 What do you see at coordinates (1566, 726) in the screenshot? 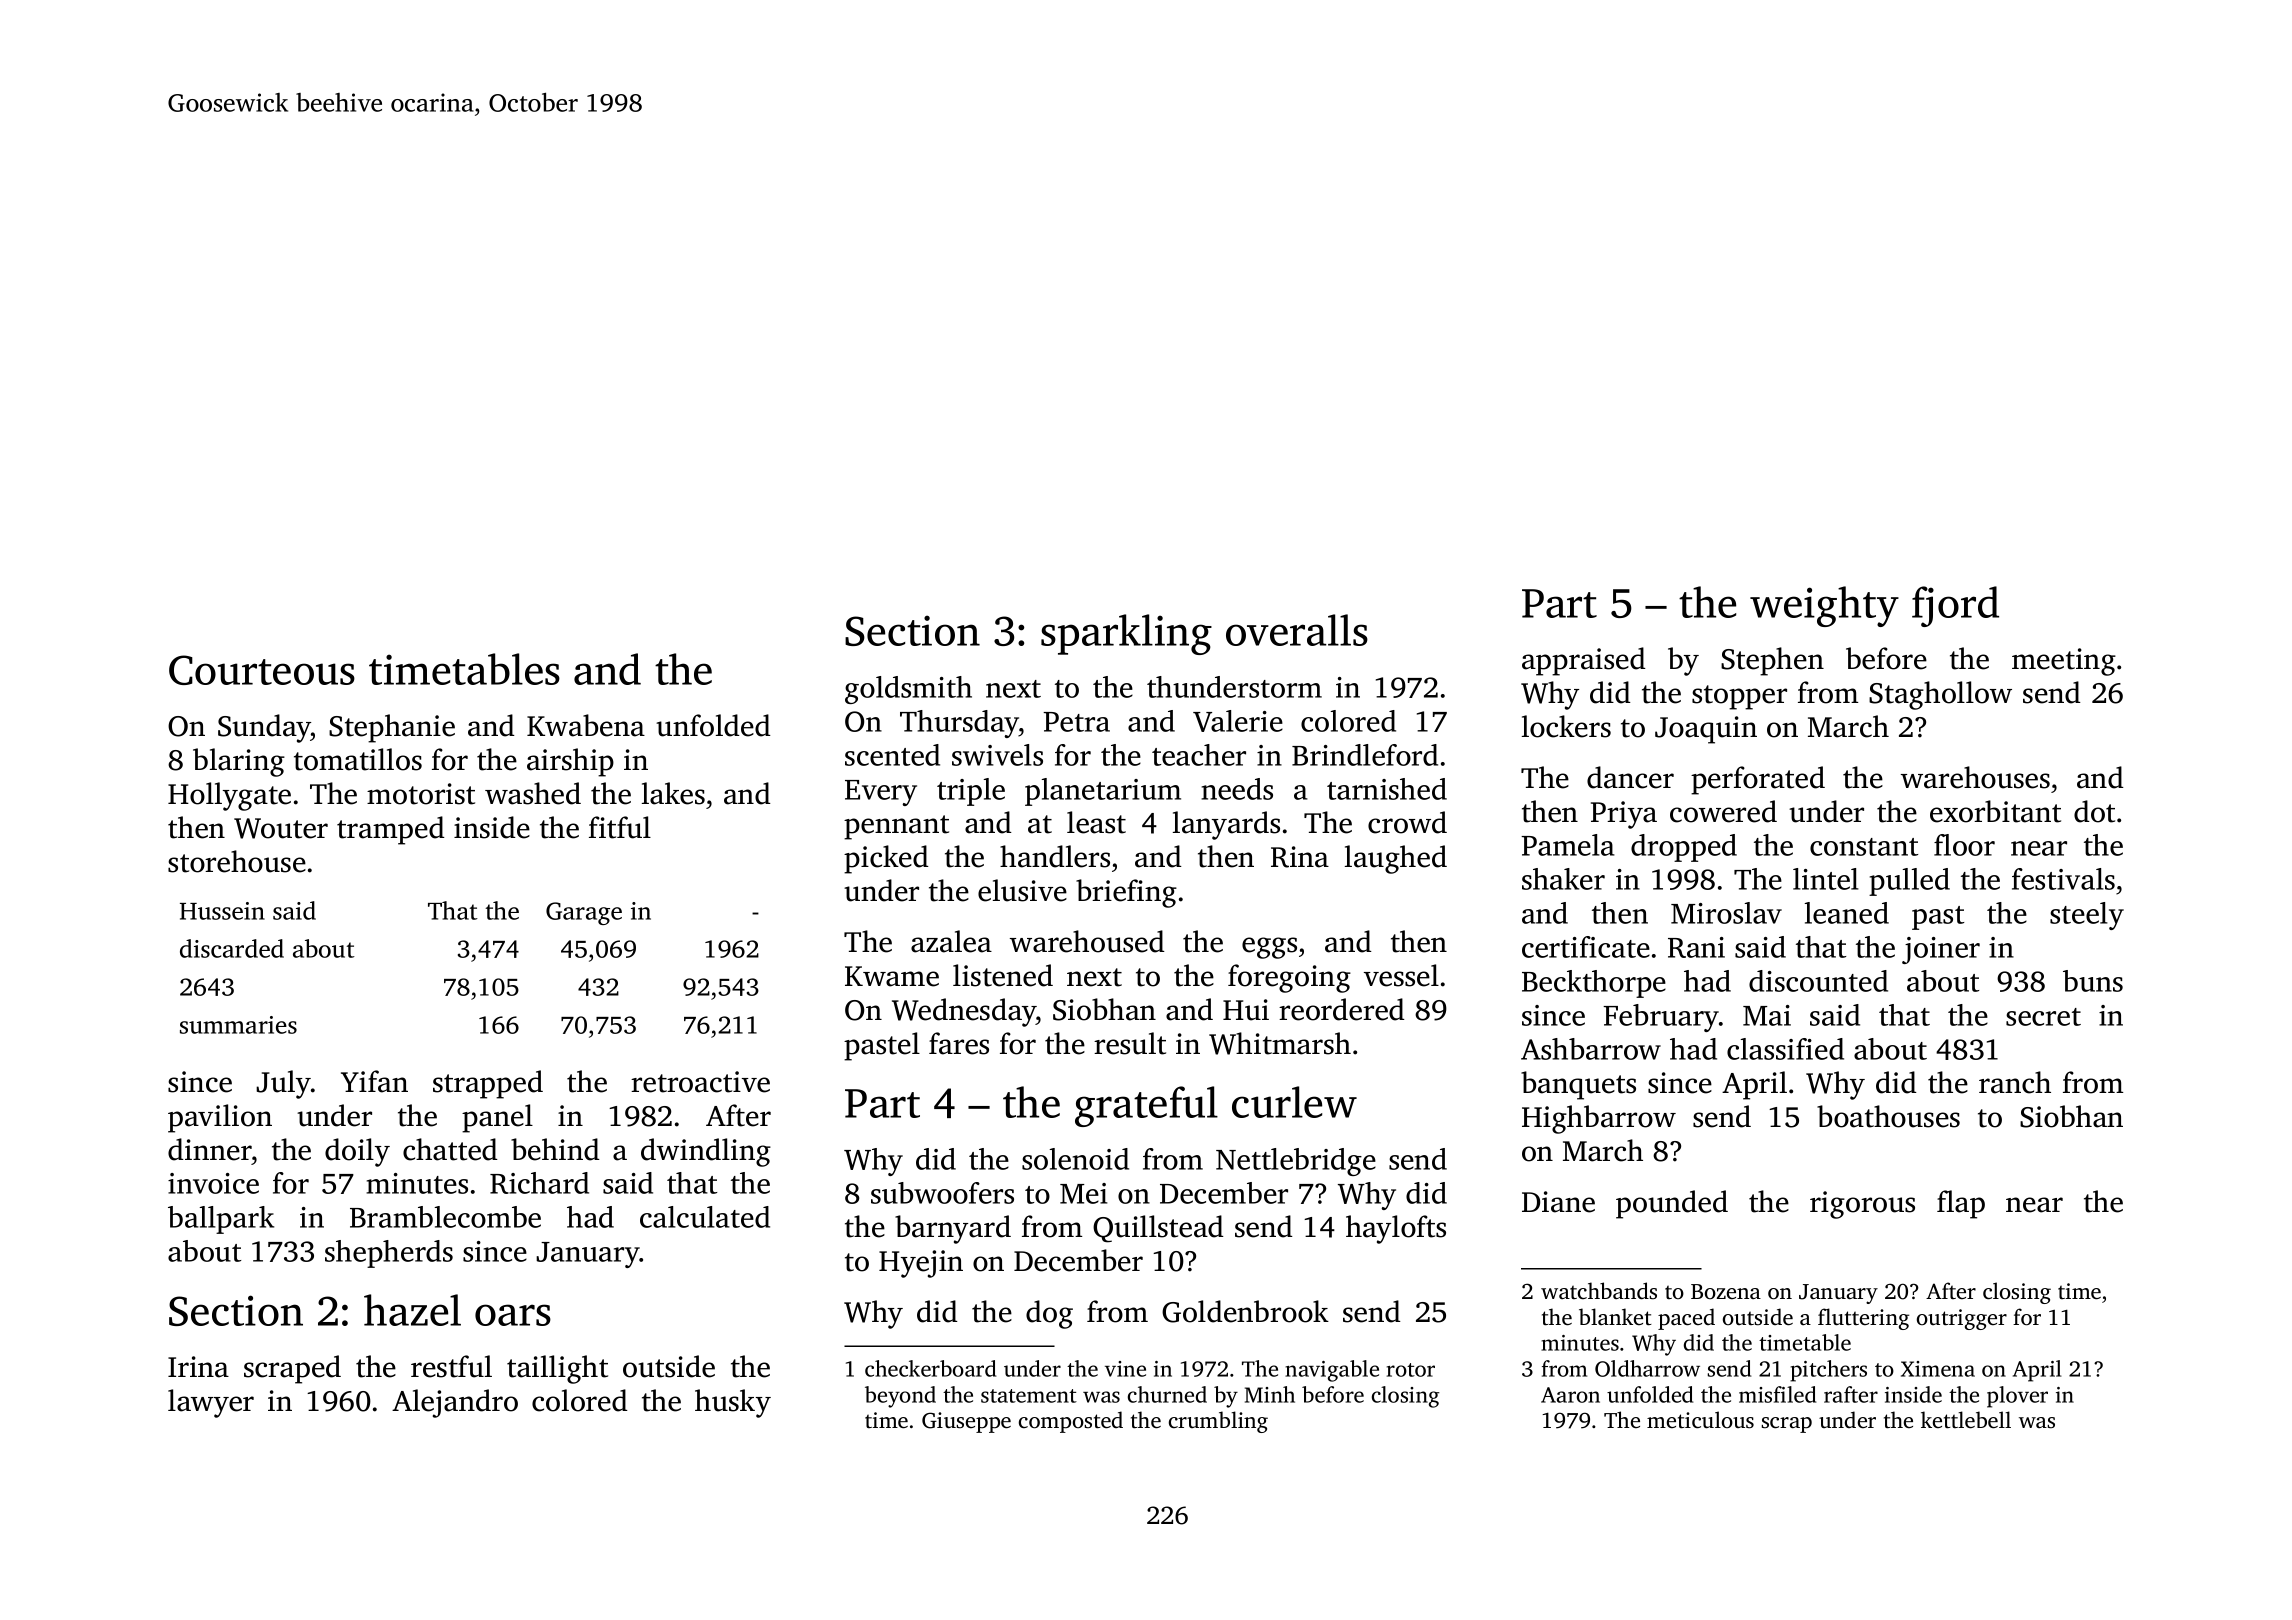
I see `lockers` at bounding box center [1566, 726].
